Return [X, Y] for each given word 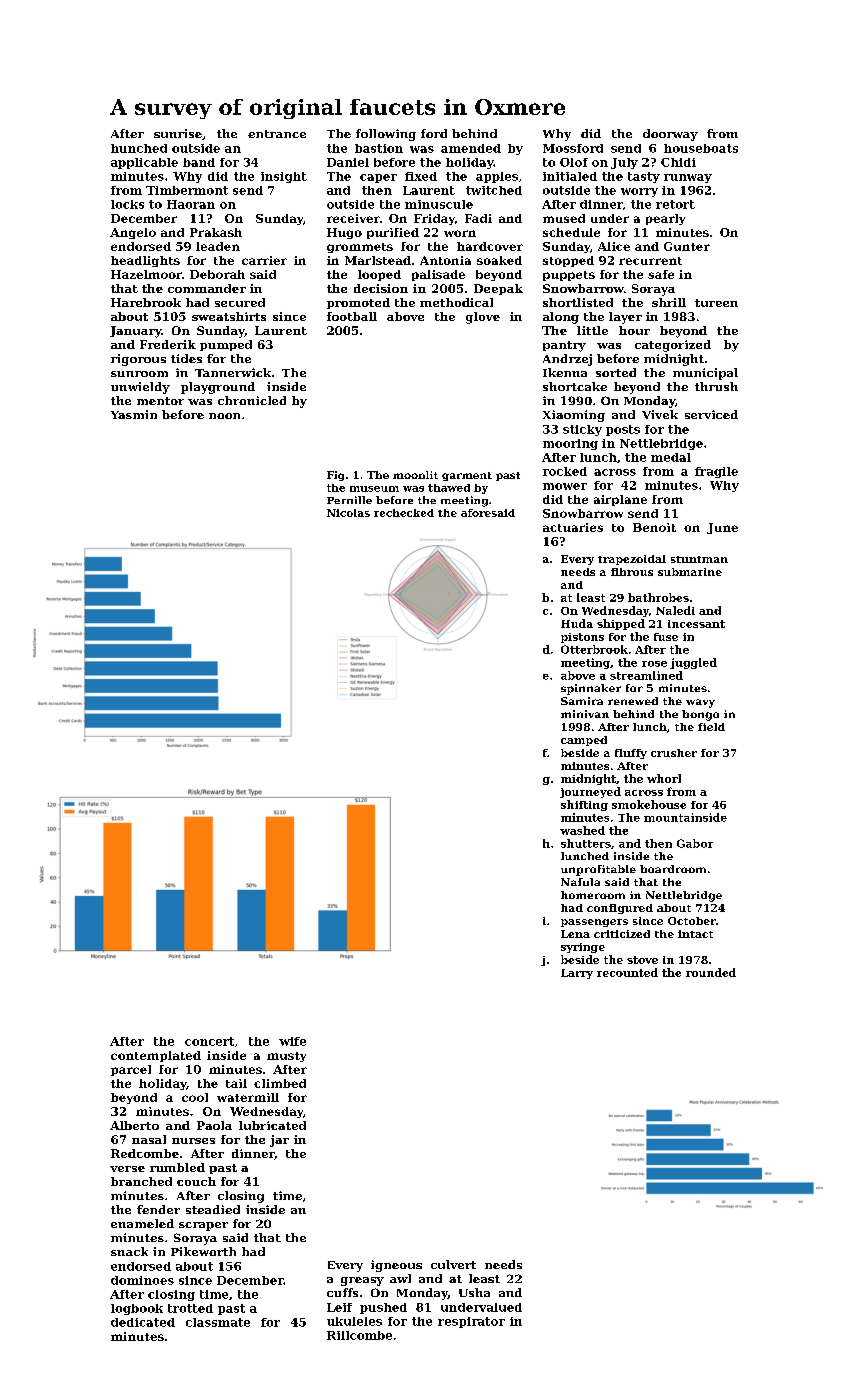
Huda [577, 623]
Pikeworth [203, 1251]
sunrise [178, 133]
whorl [664, 778]
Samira [582, 701]
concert [209, 1041]
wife [292, 1041]
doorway [670, 135]
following [386, 135]
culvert [453, 1264]
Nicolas [348, 513]
